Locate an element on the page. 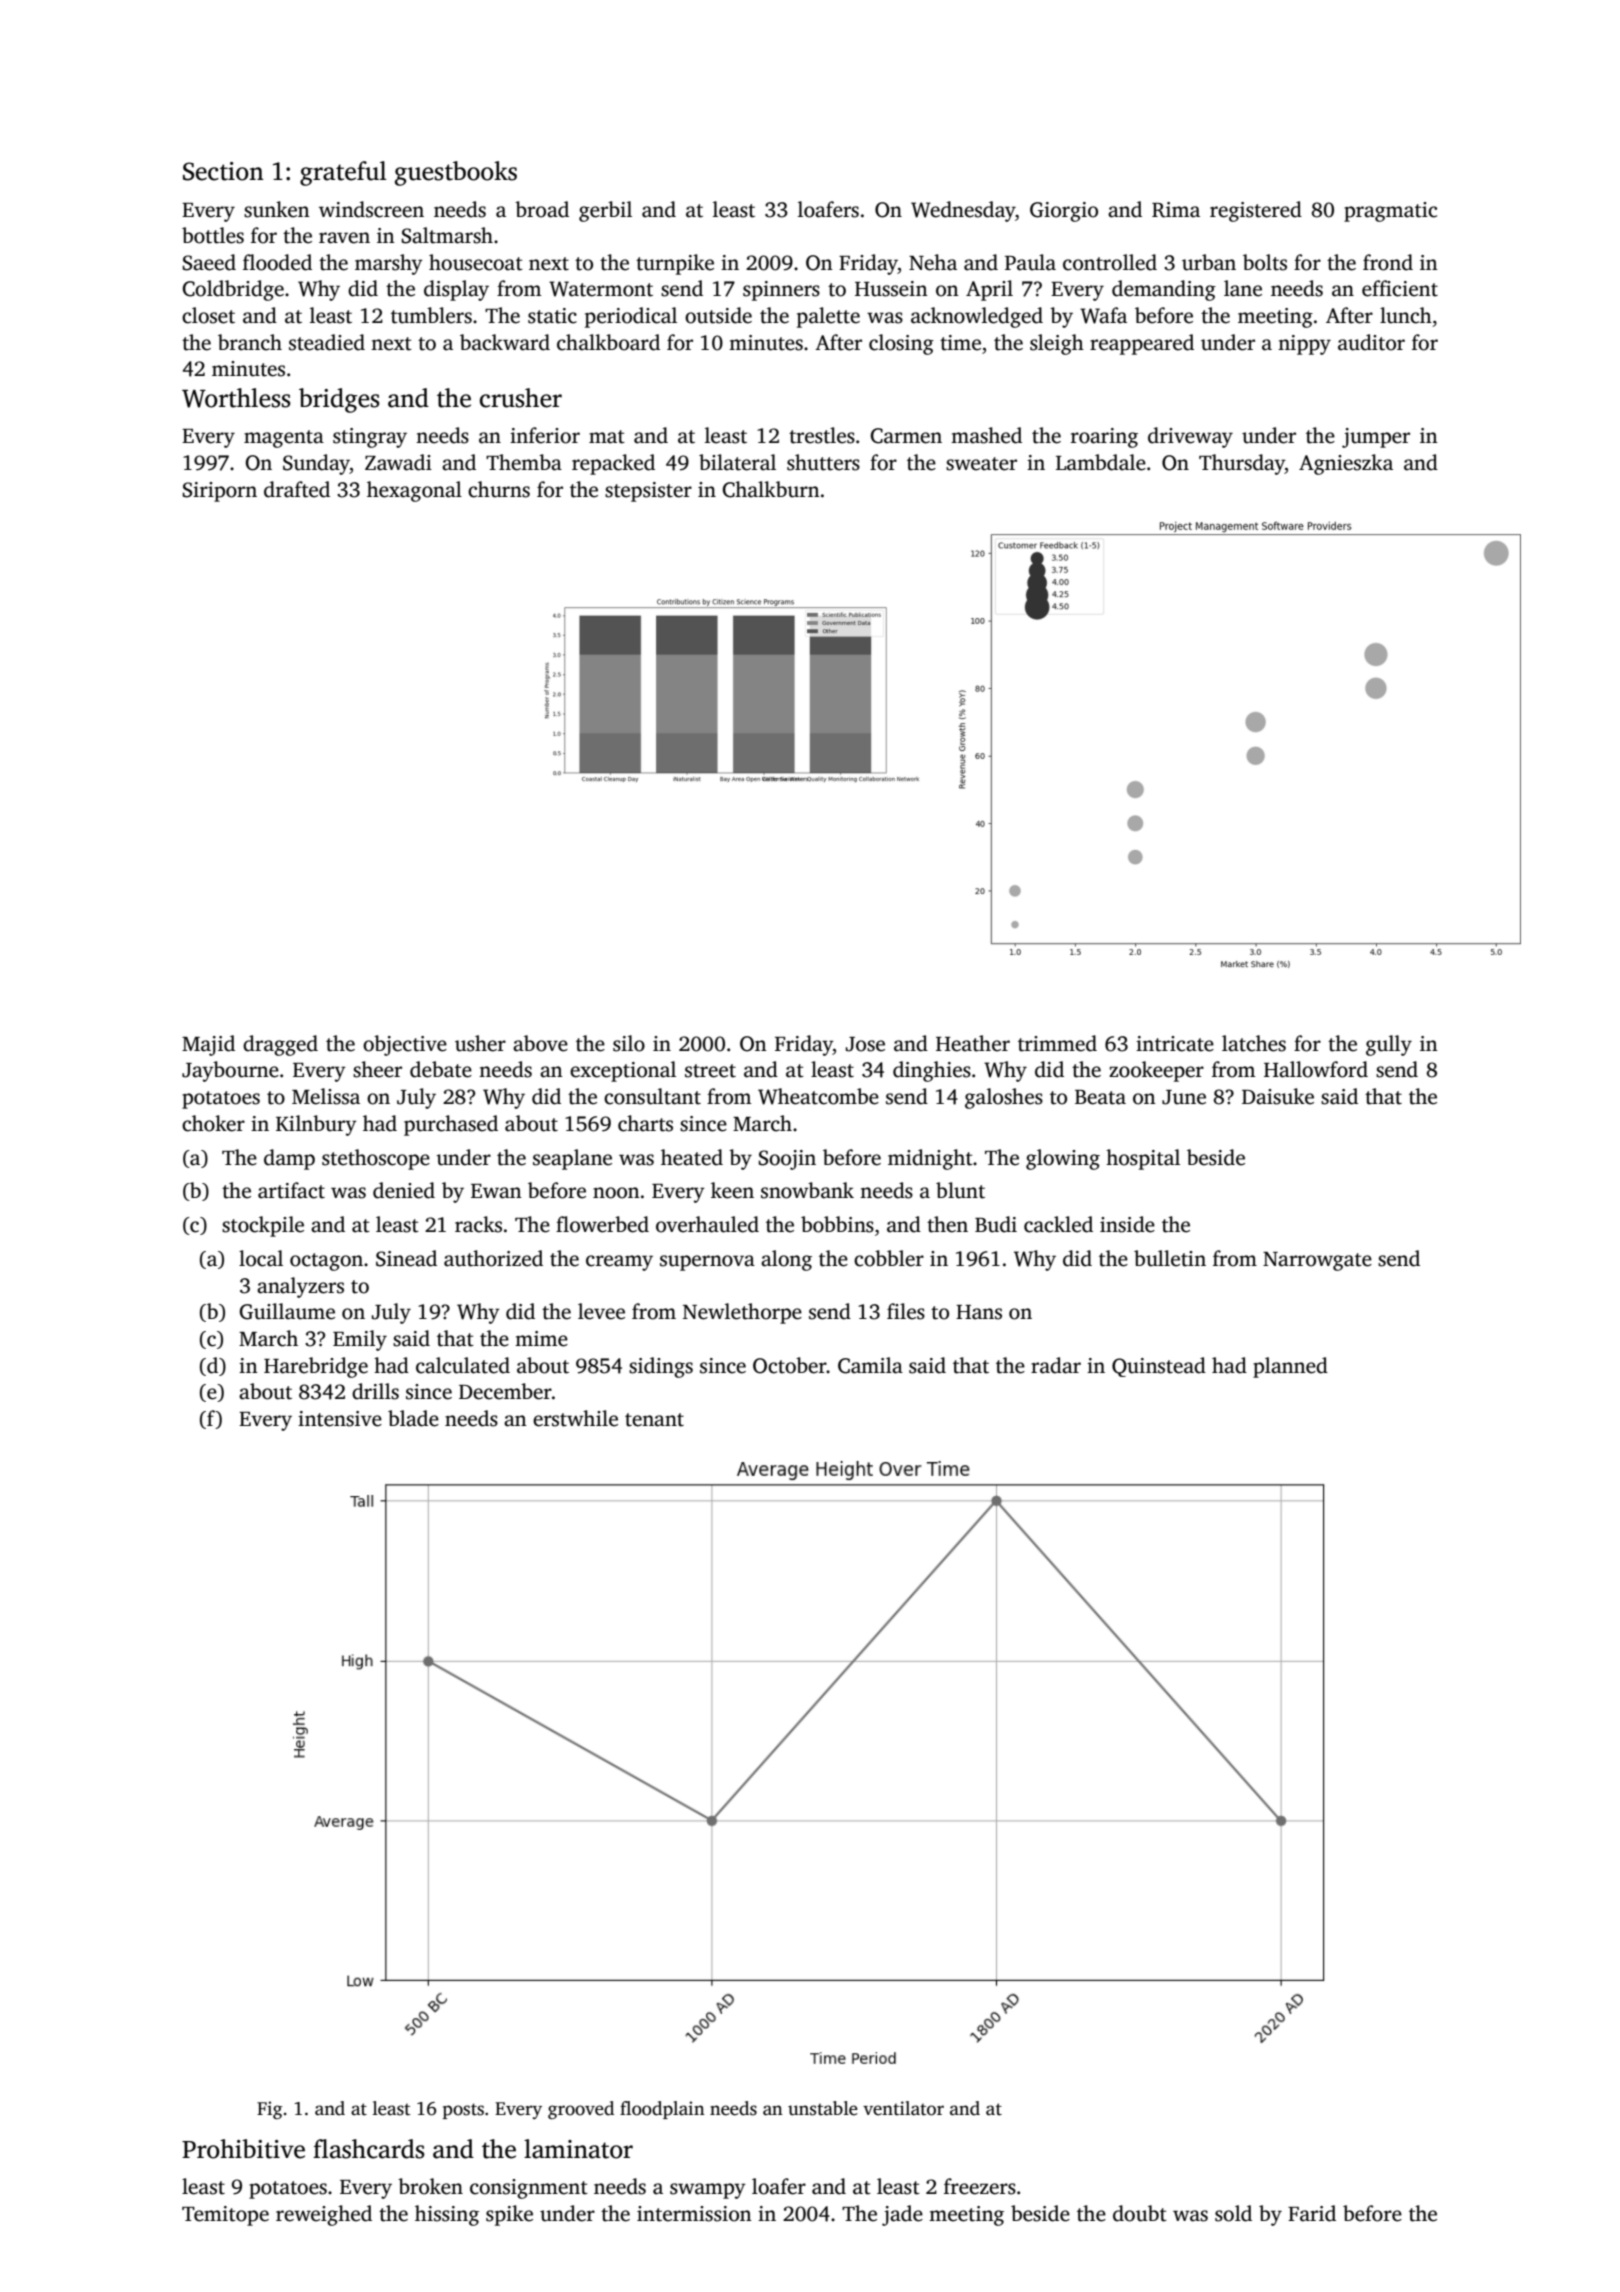  Camila is located at coordinates (870, 1365).
